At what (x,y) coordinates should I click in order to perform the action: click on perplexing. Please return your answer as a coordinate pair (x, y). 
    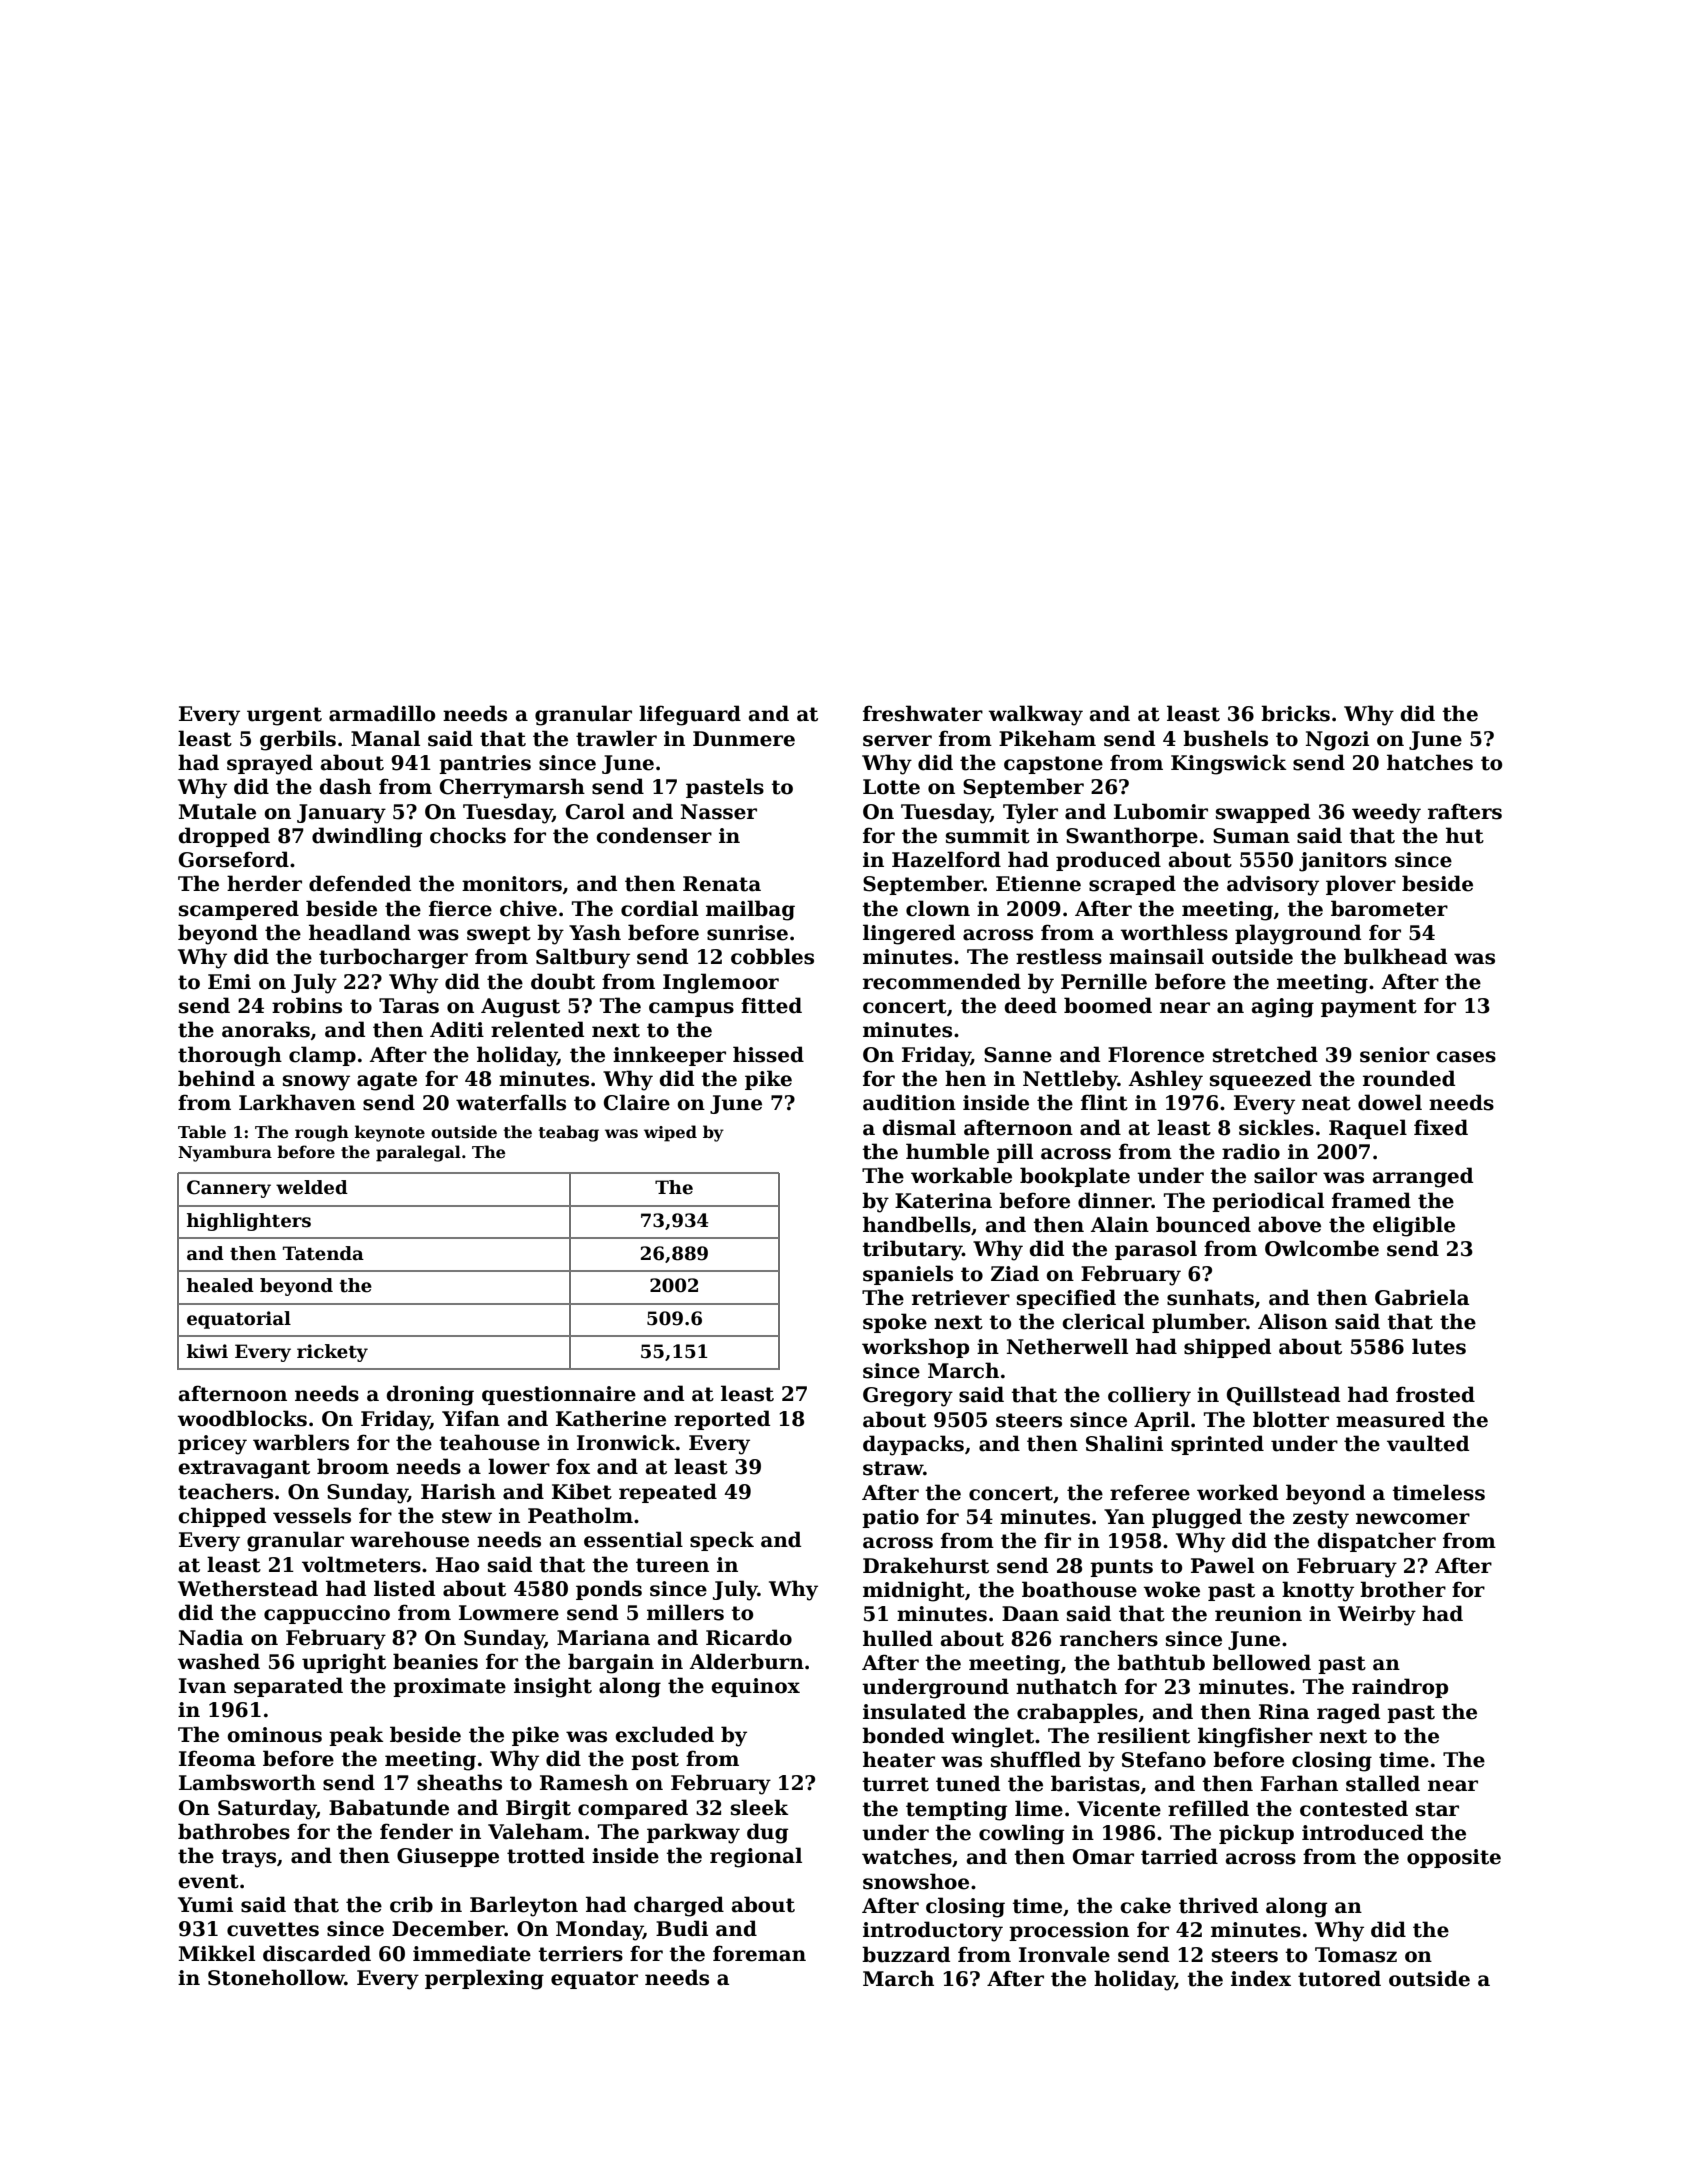
    Looking at the image, I should click on (484, 1979).
